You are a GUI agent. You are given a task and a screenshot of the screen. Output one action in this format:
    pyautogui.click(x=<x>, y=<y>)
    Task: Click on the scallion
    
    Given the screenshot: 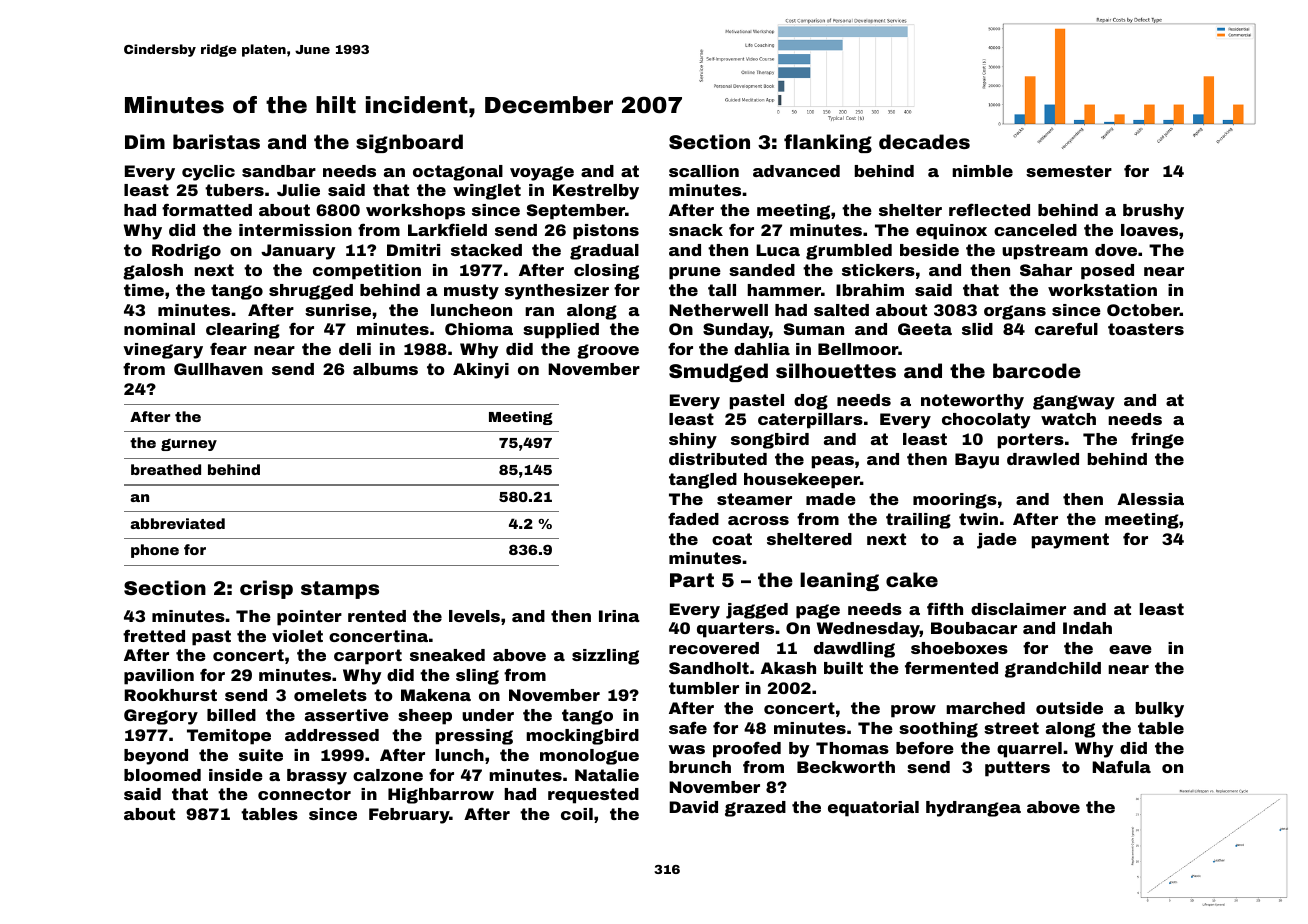 What is the action you would take?
    pyautogui.click(x=704, y=171)
